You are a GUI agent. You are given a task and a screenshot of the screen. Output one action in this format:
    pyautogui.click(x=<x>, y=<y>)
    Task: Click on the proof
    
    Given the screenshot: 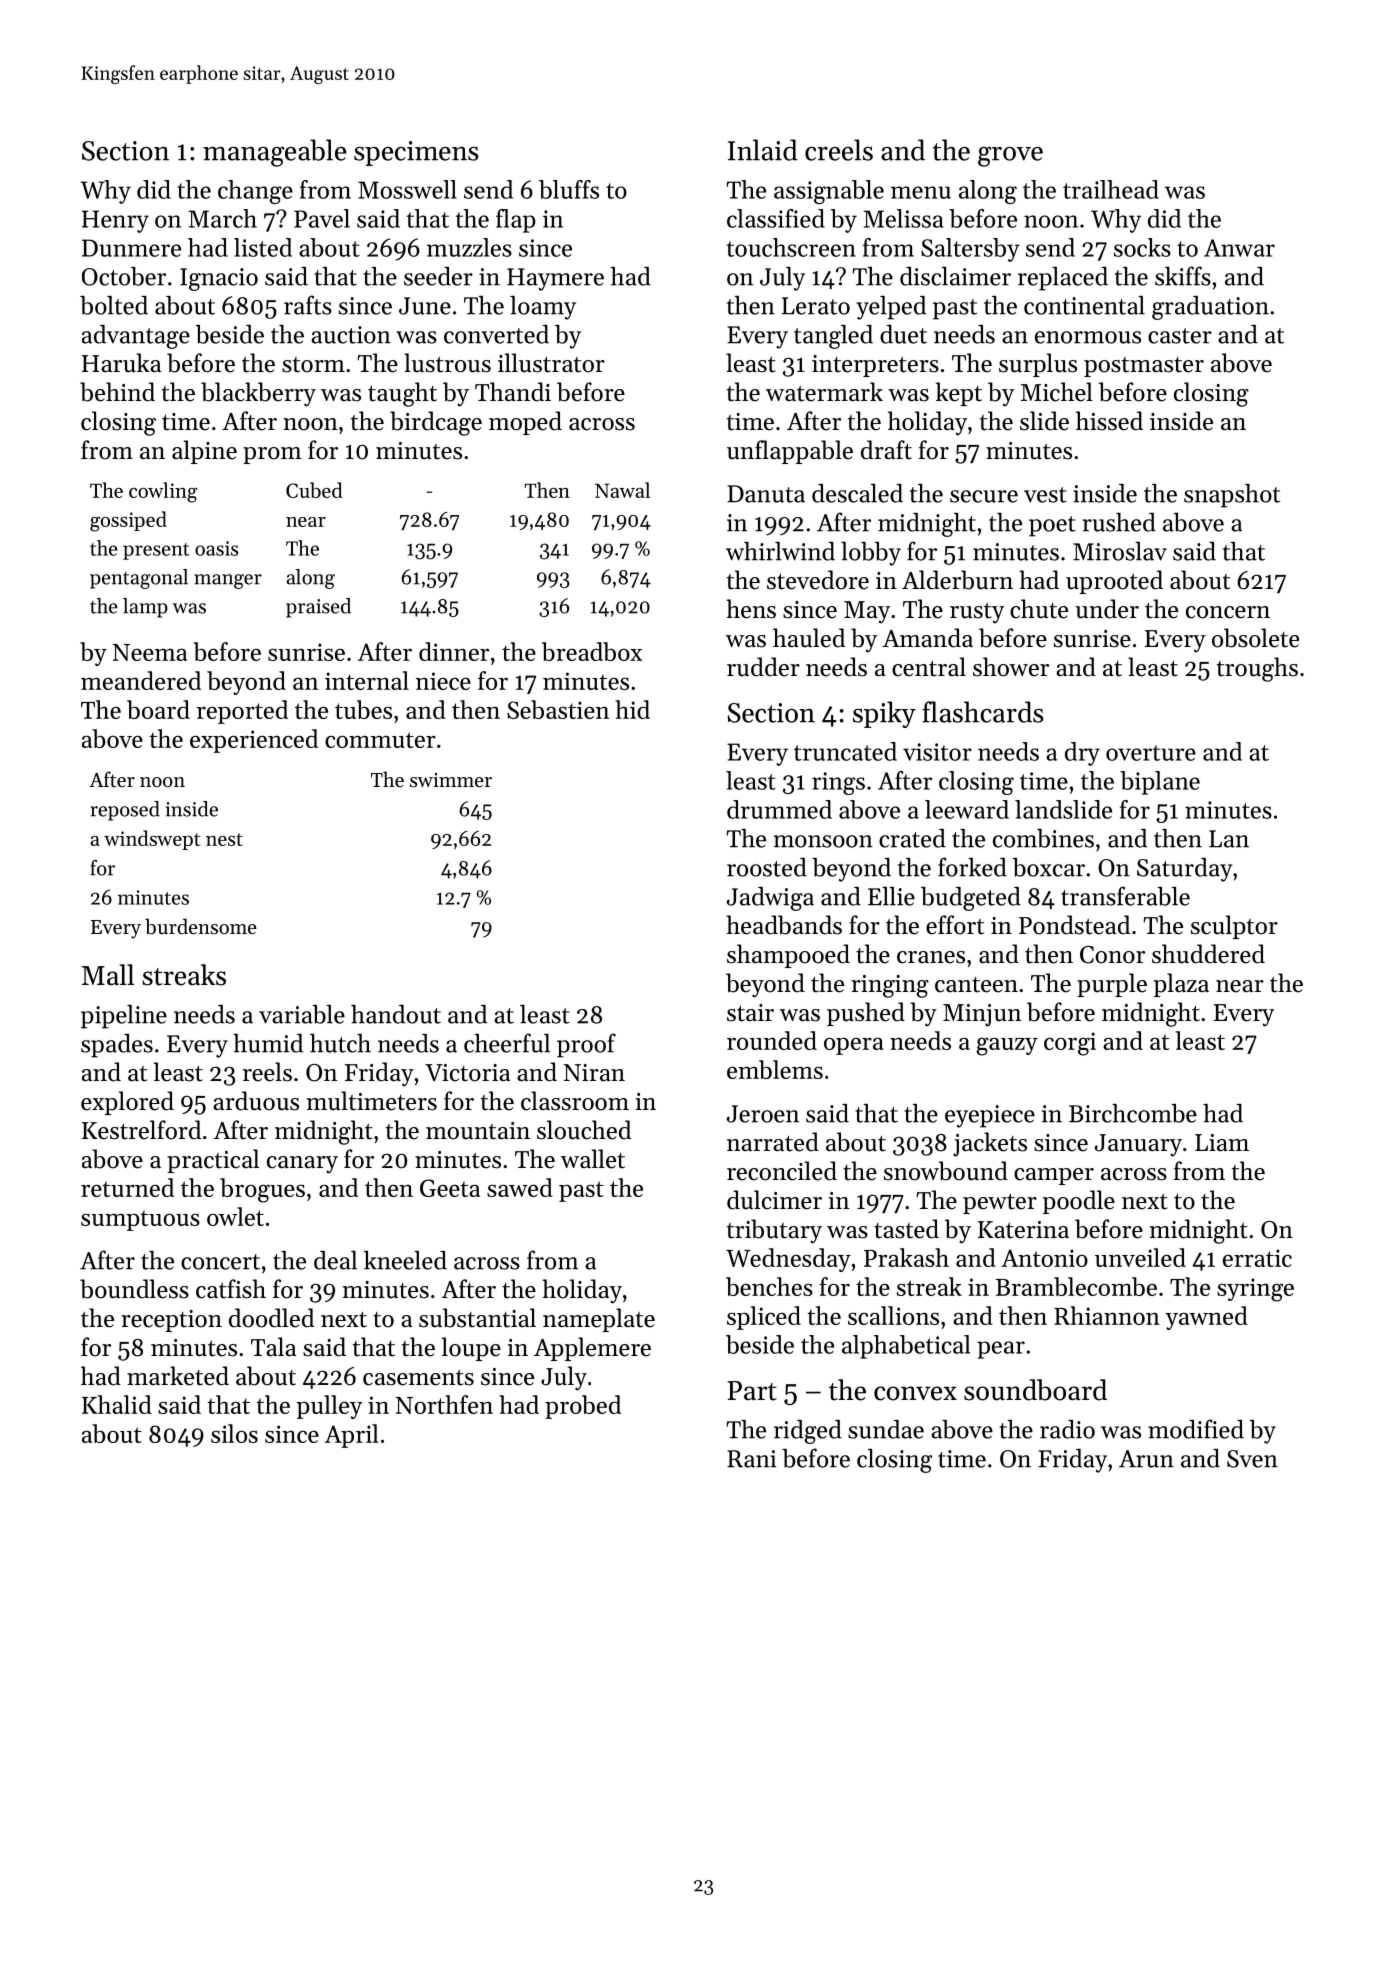 What is the action you would take?
    pyautogui.click(x=586, y=1045)
